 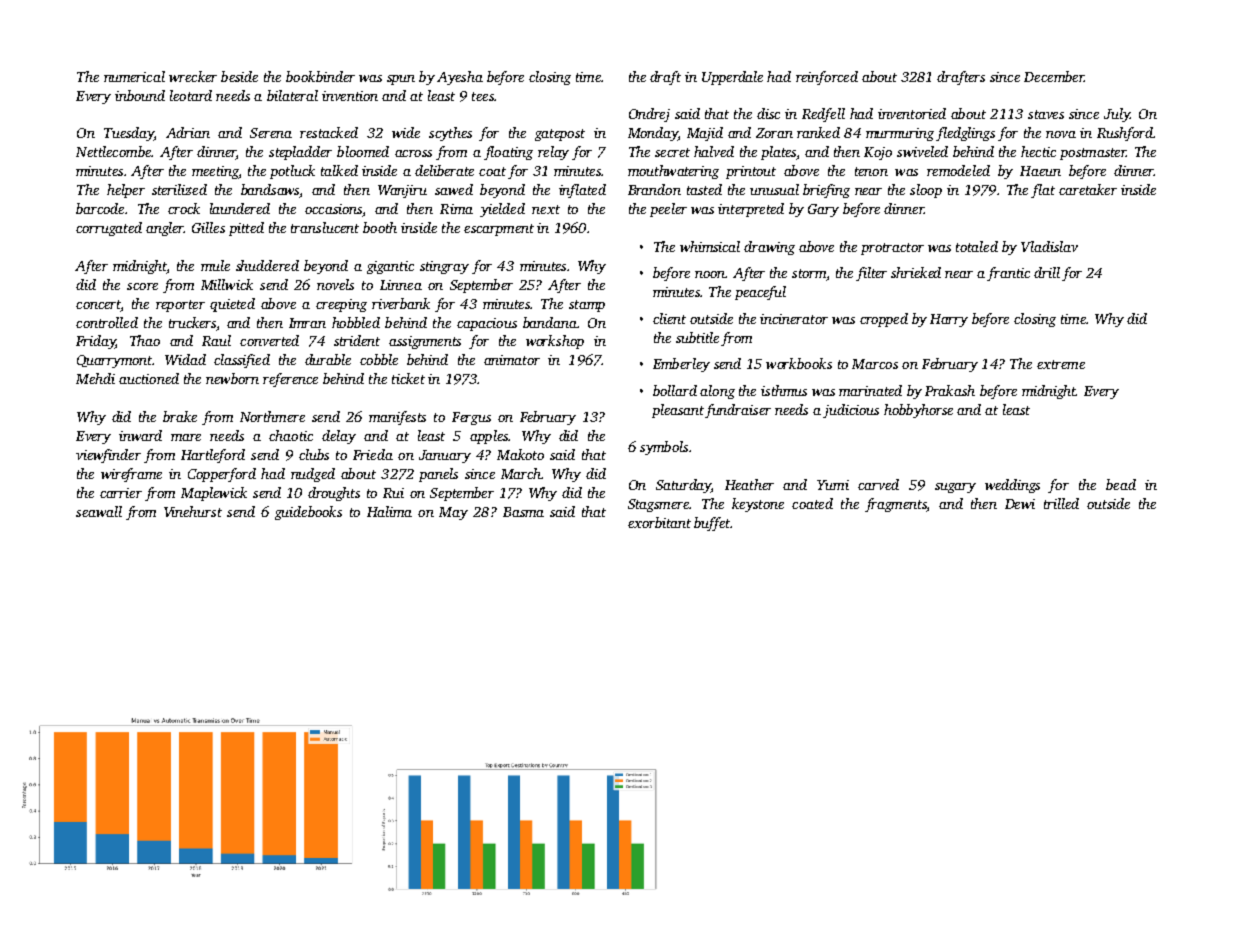 I want to click on Basma, so click(x=523, y=512).
